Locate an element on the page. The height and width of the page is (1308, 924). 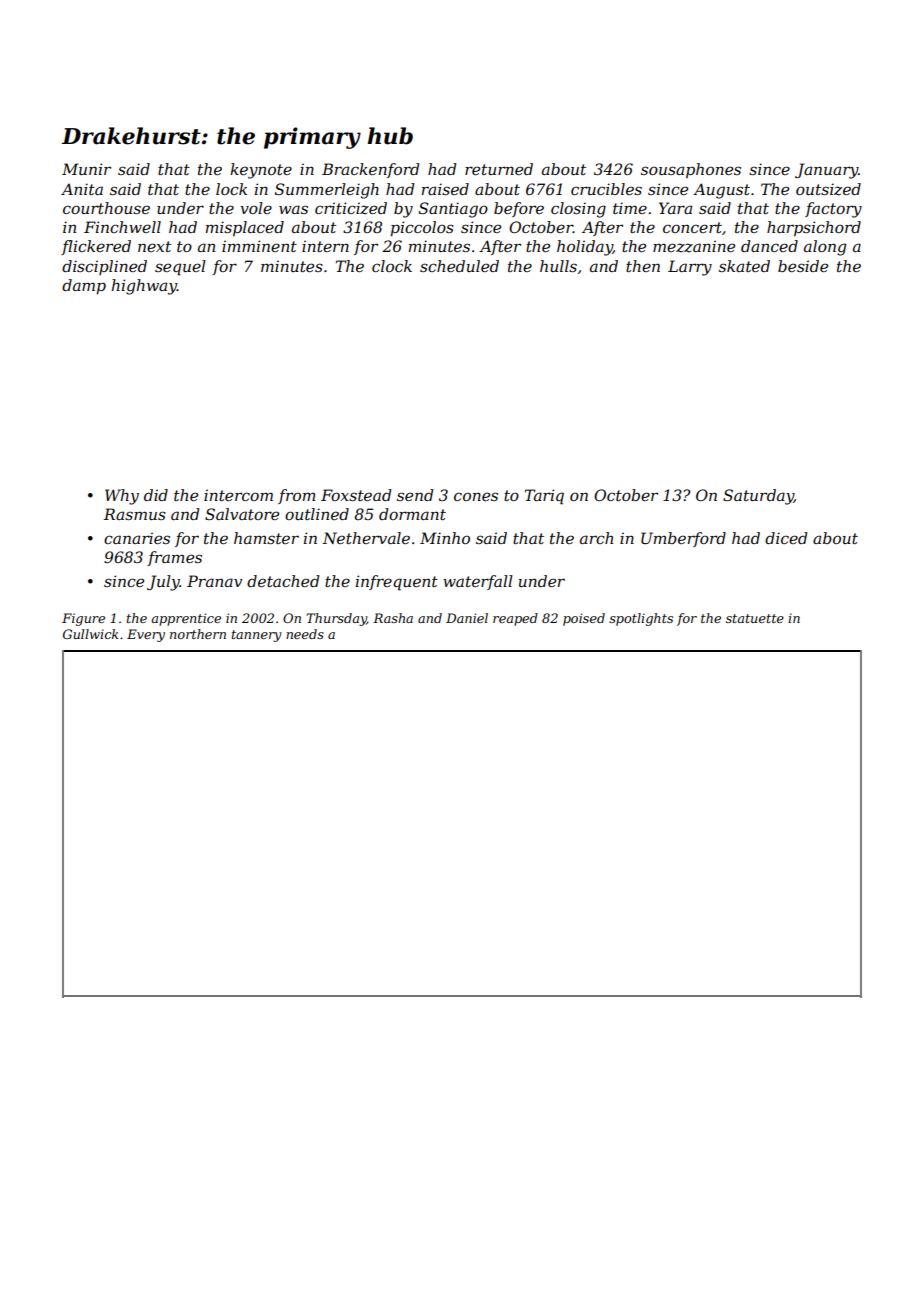
Anita is located at coordinates (82, 189).
